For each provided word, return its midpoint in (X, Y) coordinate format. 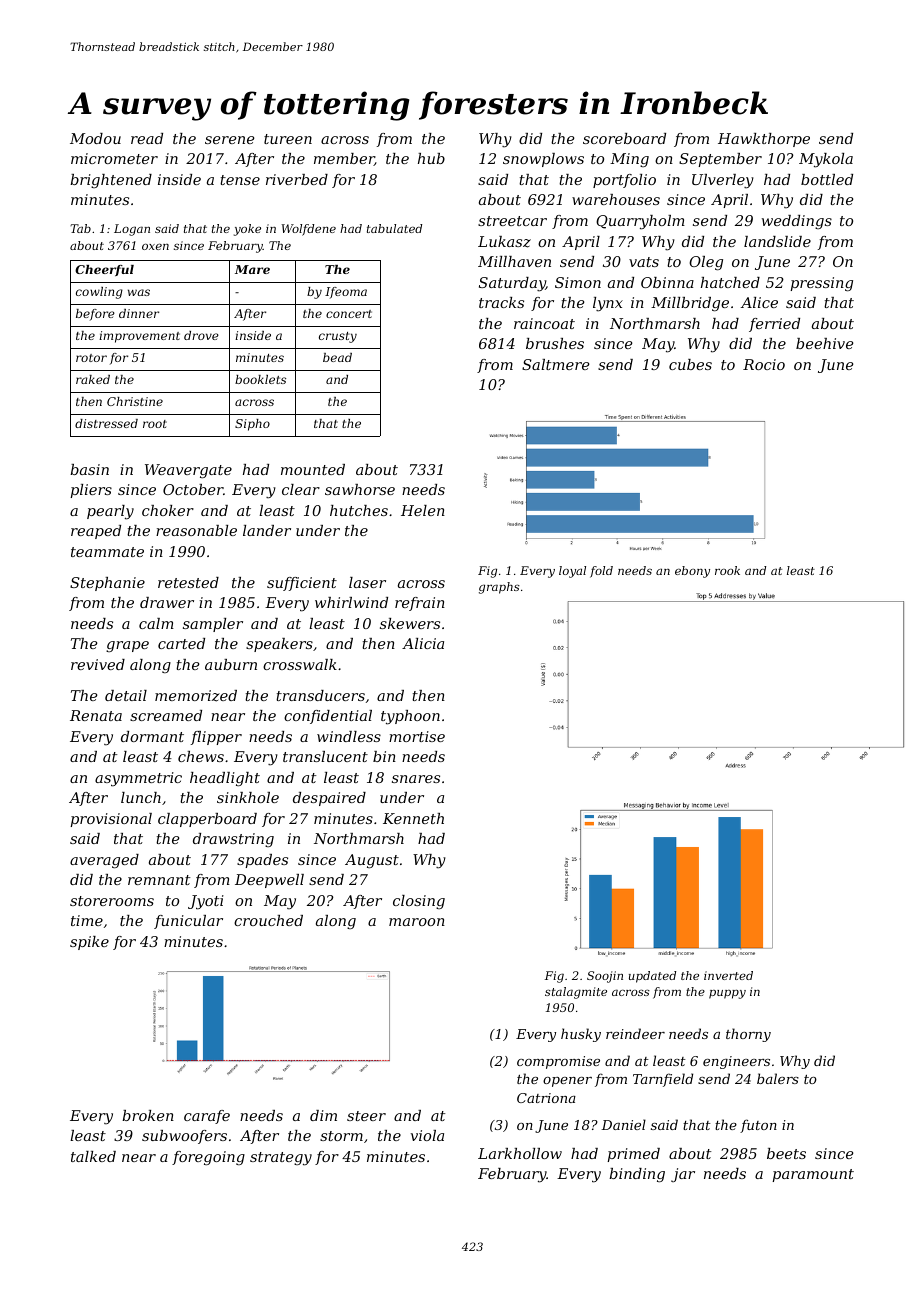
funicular (188, 922)
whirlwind (351, 602)
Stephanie (107, 584)
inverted (728, 975)
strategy (281, 1159)
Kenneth (413, 818)
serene (230, 140)
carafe (207, 1117)
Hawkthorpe (764, 140)
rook (727, 570)
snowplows (543, 160)
